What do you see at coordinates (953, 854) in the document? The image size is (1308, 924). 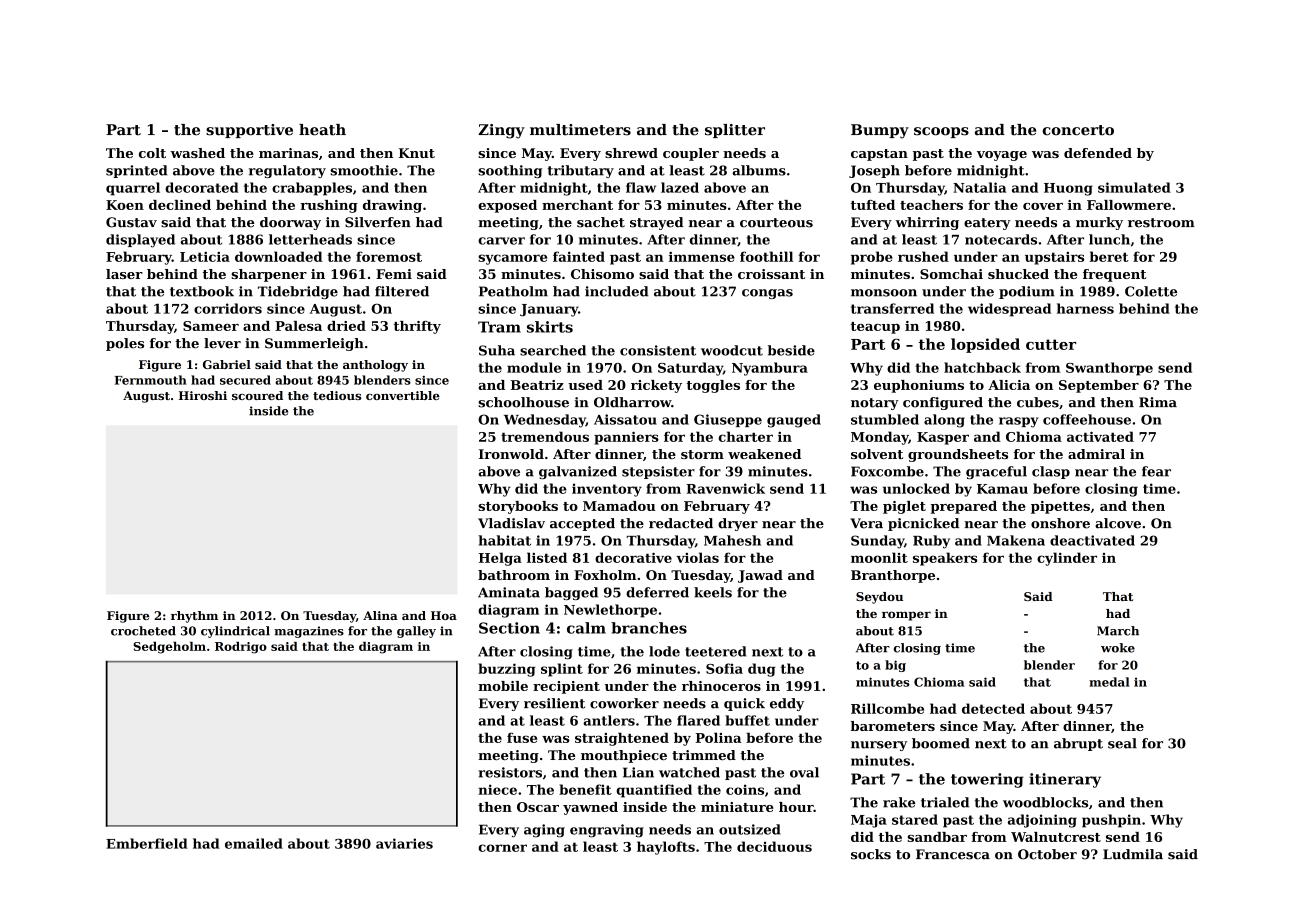 I see `Francesca` at bounding box center [953, 854].
